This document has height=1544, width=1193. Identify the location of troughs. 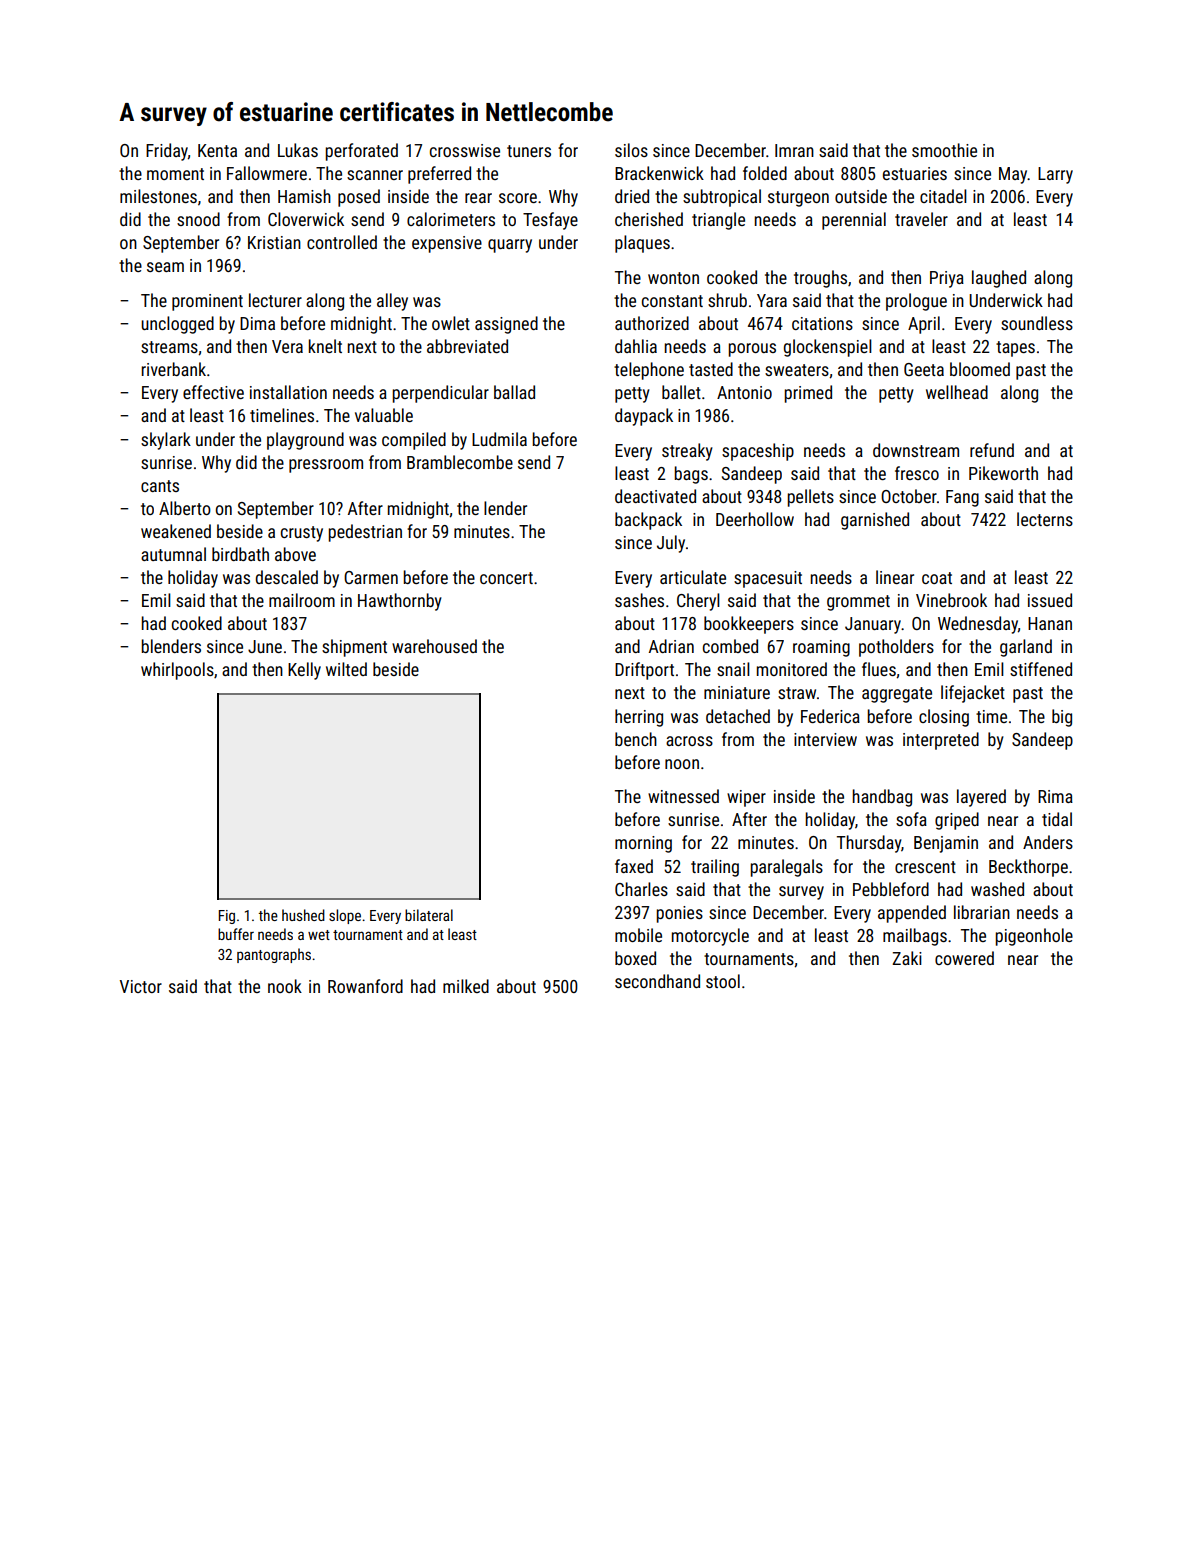
(820, 279).
